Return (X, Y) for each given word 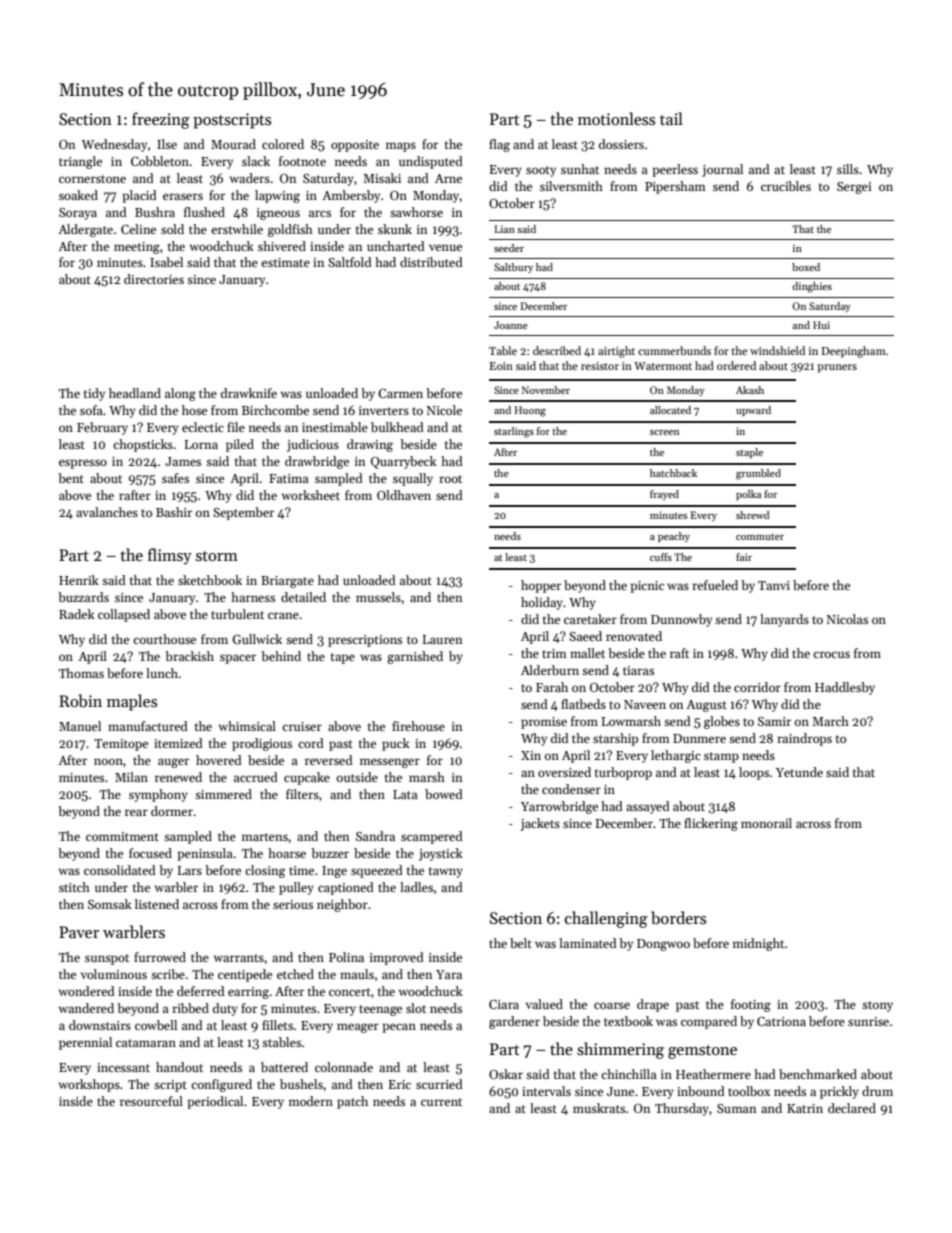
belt (521, 943)
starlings (514, 432)
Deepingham (854, 352)
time (301, 870)
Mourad (233, 144)
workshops (89, 1085)
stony (877, 1006)
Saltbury (513, 268)
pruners (837, 368)
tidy (94, 394)
